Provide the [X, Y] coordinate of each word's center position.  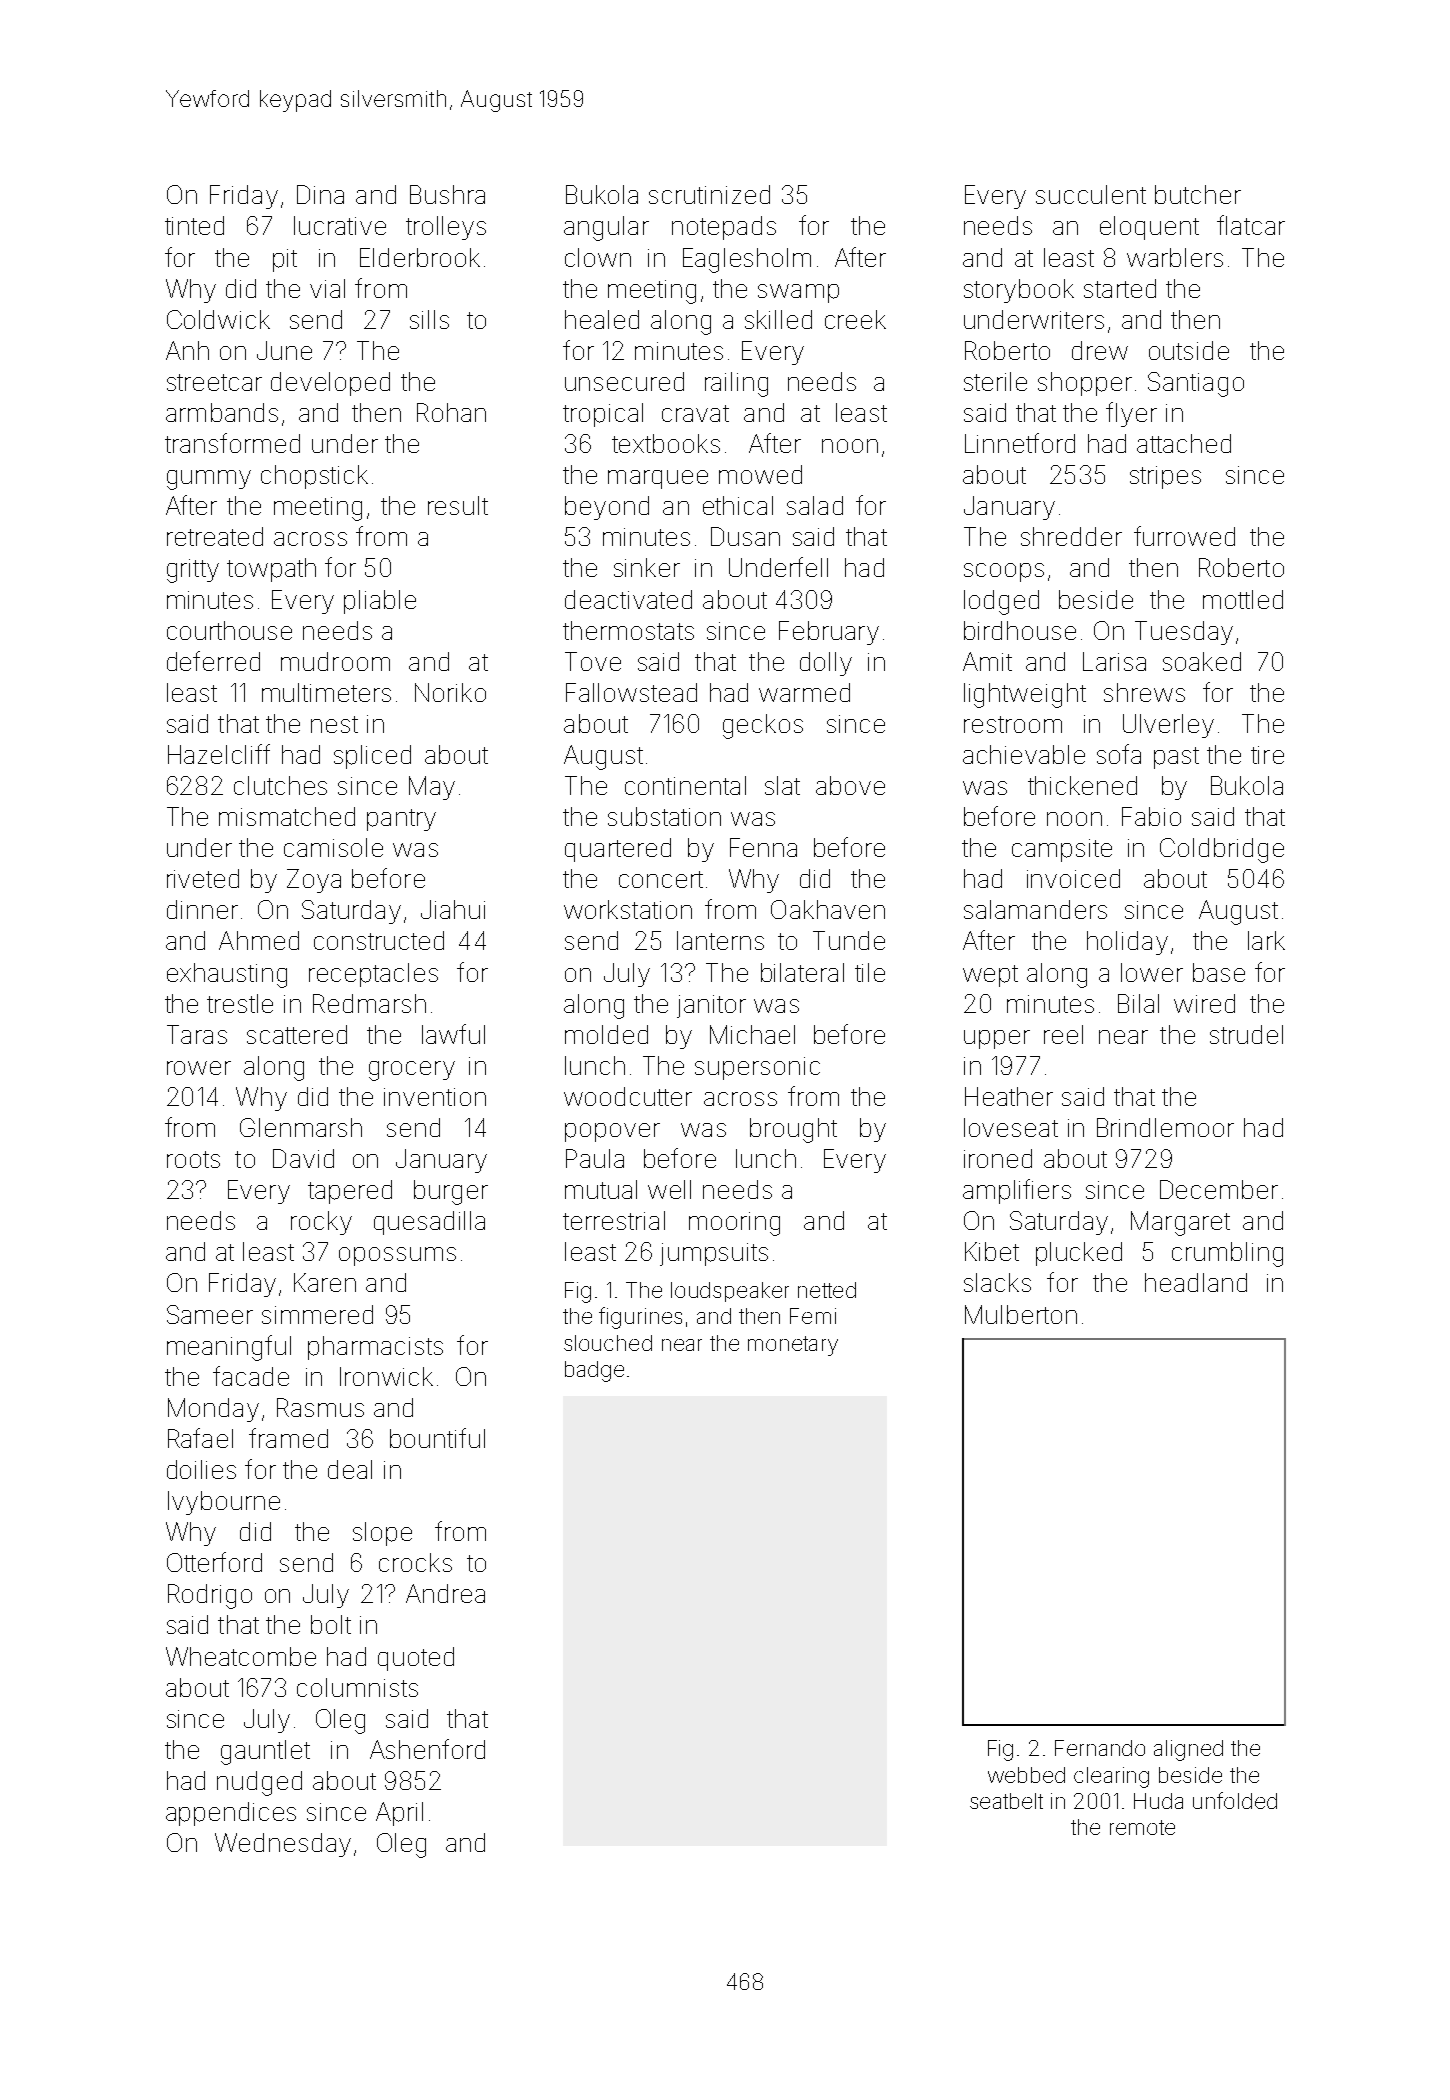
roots [193, 1159]
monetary [793, 1346]
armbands [222, 412]
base [1219, 972]
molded [606, 1034]
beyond [607, 508]
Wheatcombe [241, 1656]
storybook [1019, 291]
